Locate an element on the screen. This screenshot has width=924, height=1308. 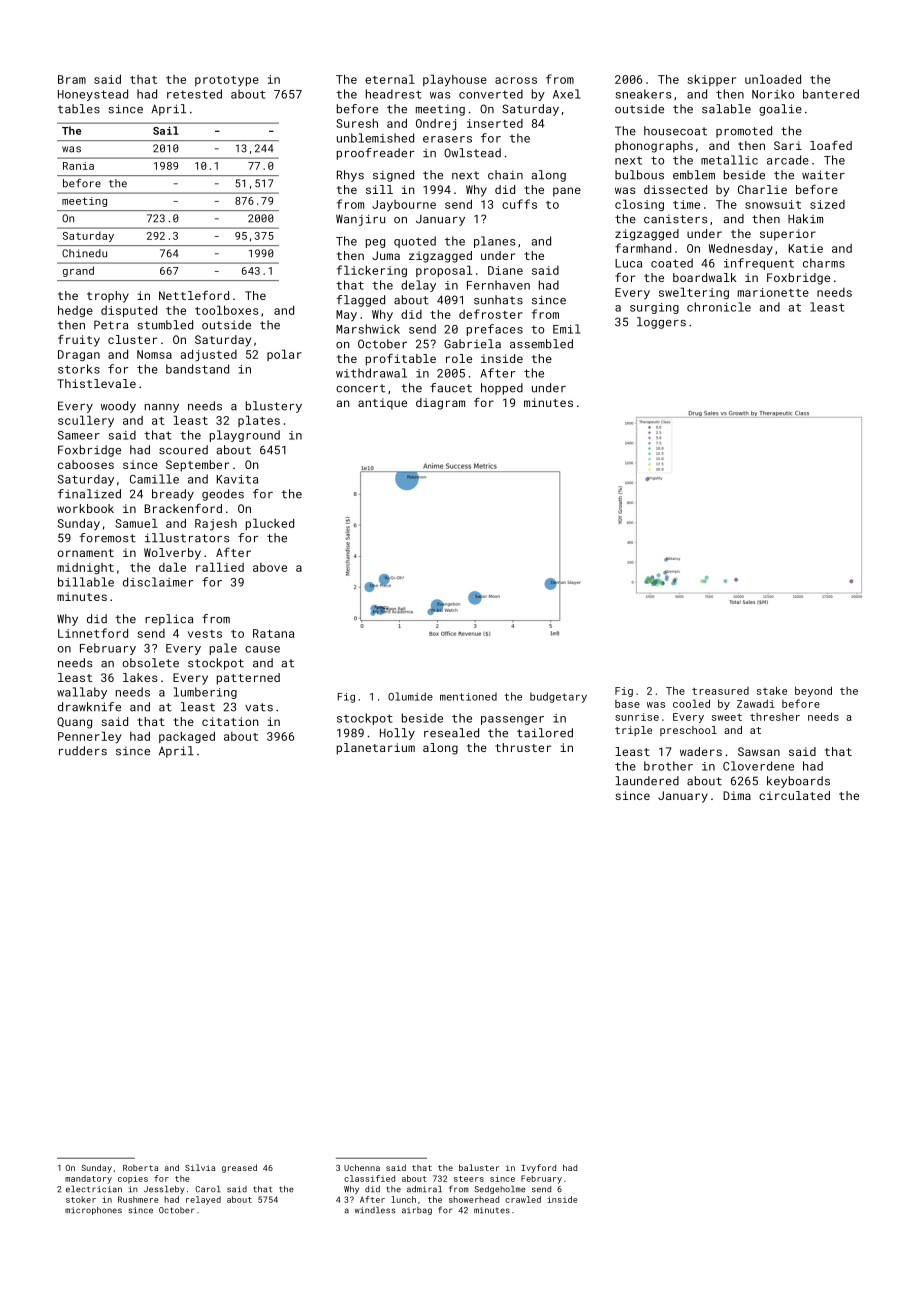
admiral is located at coordinates (424, 1189).
